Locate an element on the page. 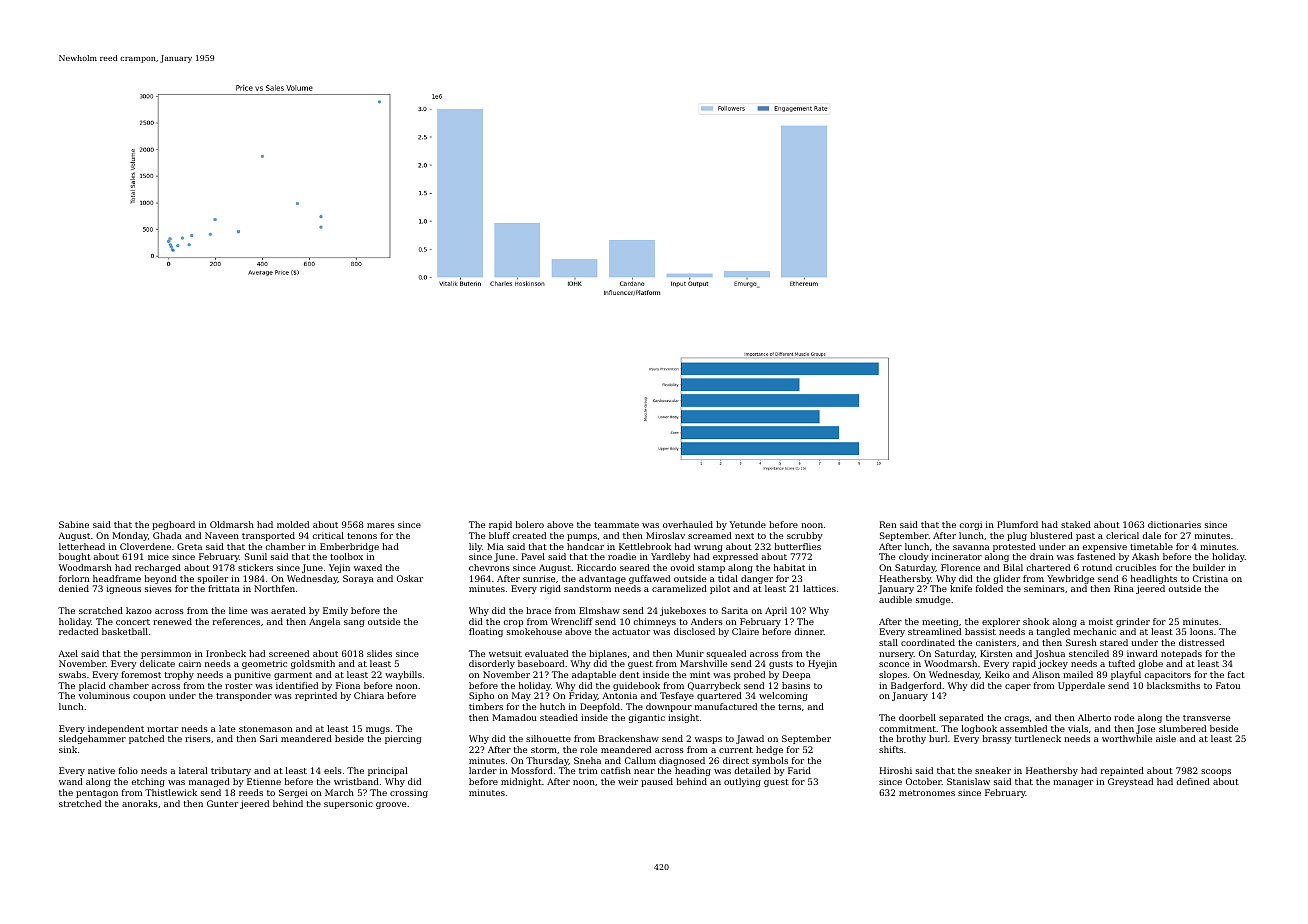 The image size is (1308, 924). delicate is located at coordinates (157, 663).
